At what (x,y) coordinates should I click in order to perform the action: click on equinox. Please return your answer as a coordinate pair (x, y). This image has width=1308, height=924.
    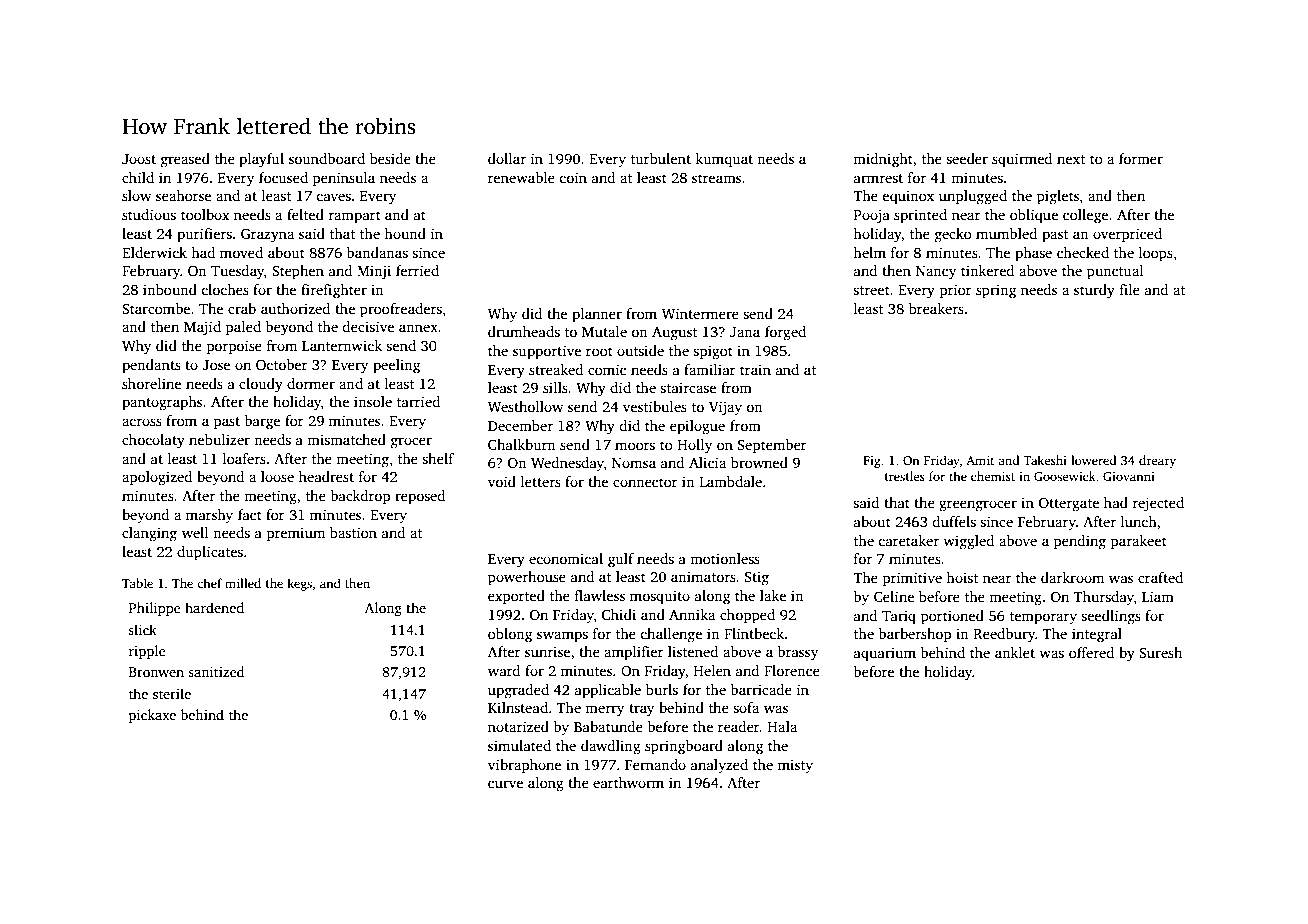
    Looking at the image, I should click on (908, 197).
